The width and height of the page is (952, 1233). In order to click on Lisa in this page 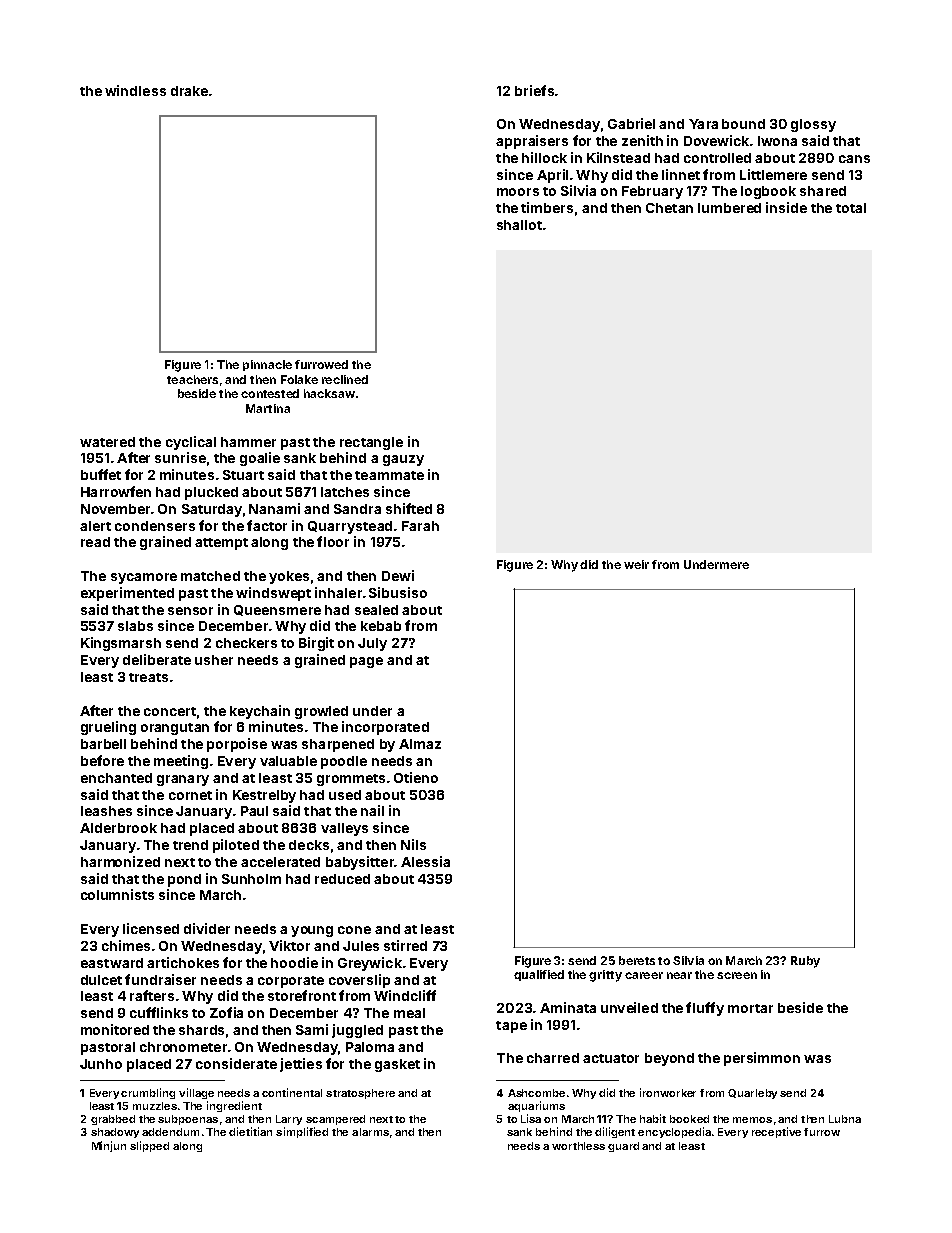, I will do `click(531, 1118)`.
